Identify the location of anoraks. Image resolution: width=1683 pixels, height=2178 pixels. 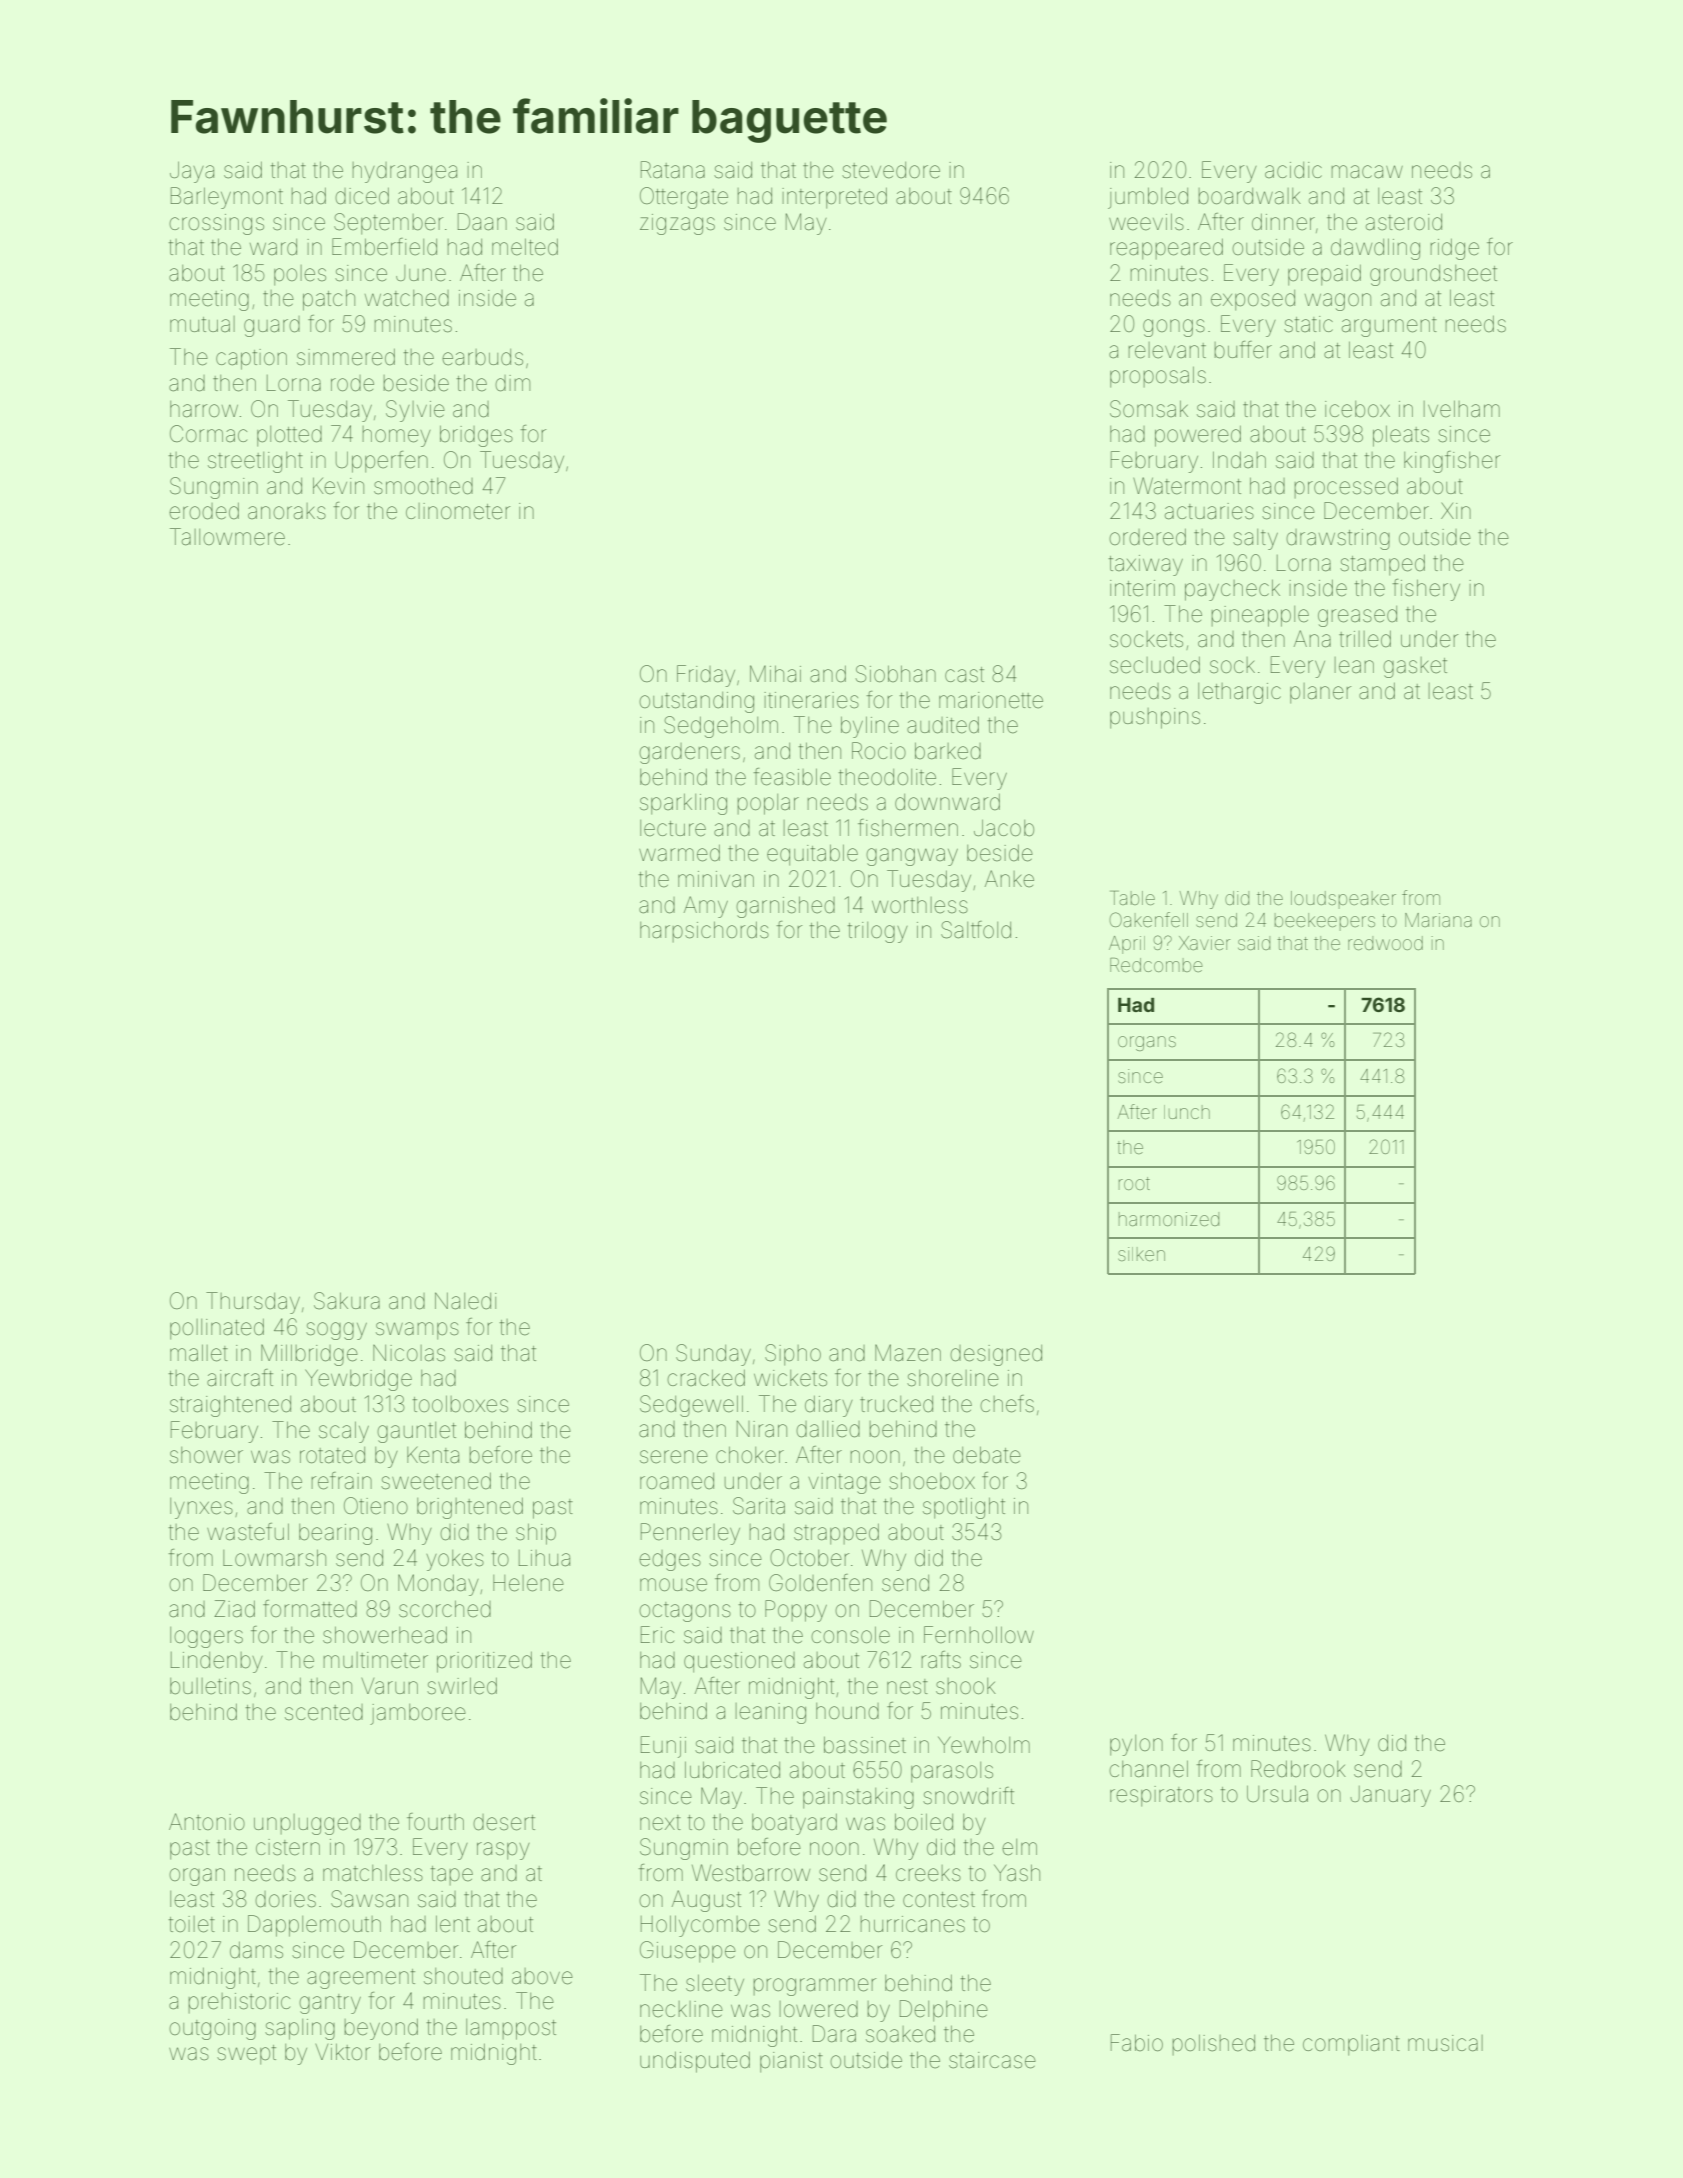
(287, 511).
